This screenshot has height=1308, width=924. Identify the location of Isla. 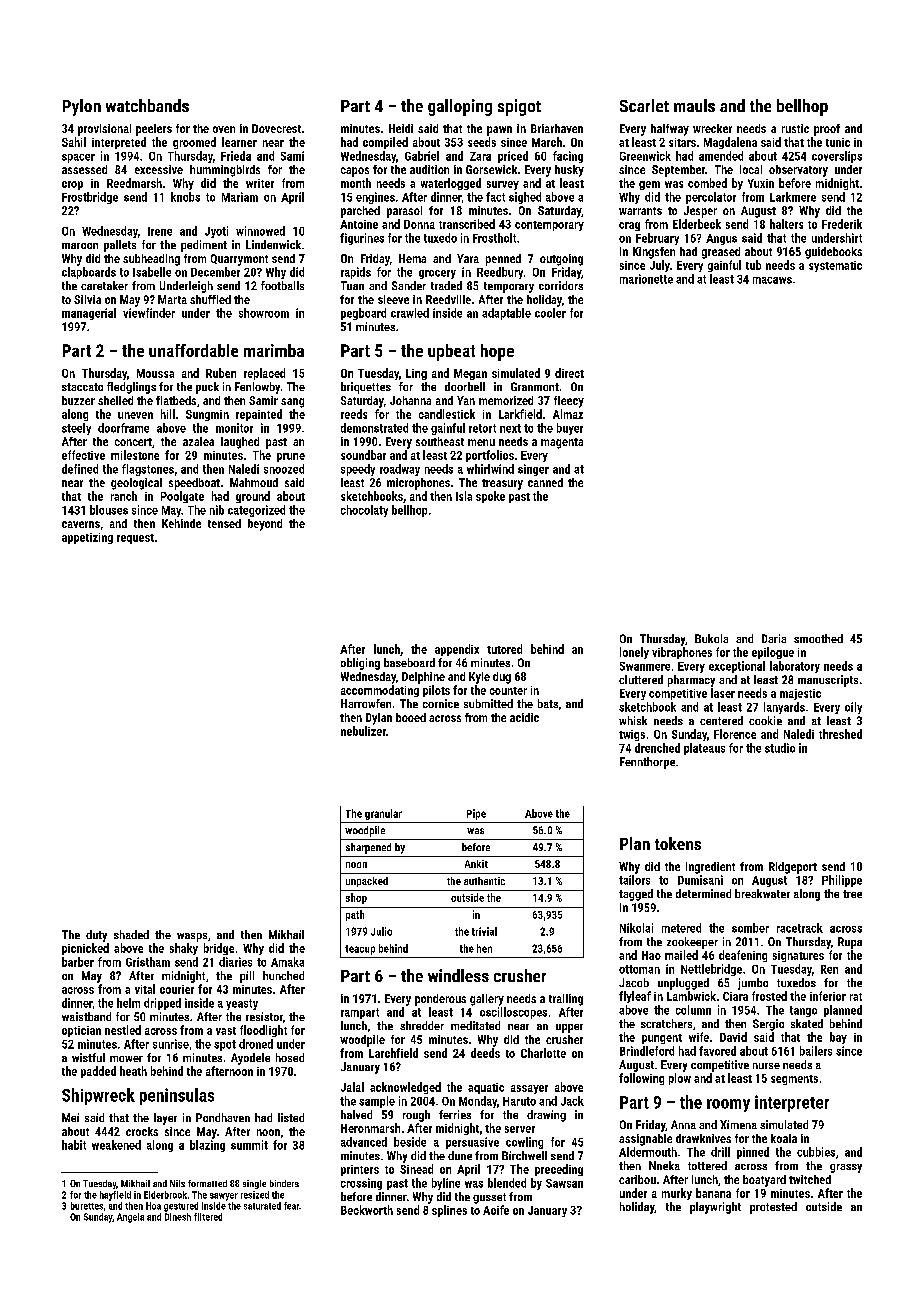
(464, 496).
